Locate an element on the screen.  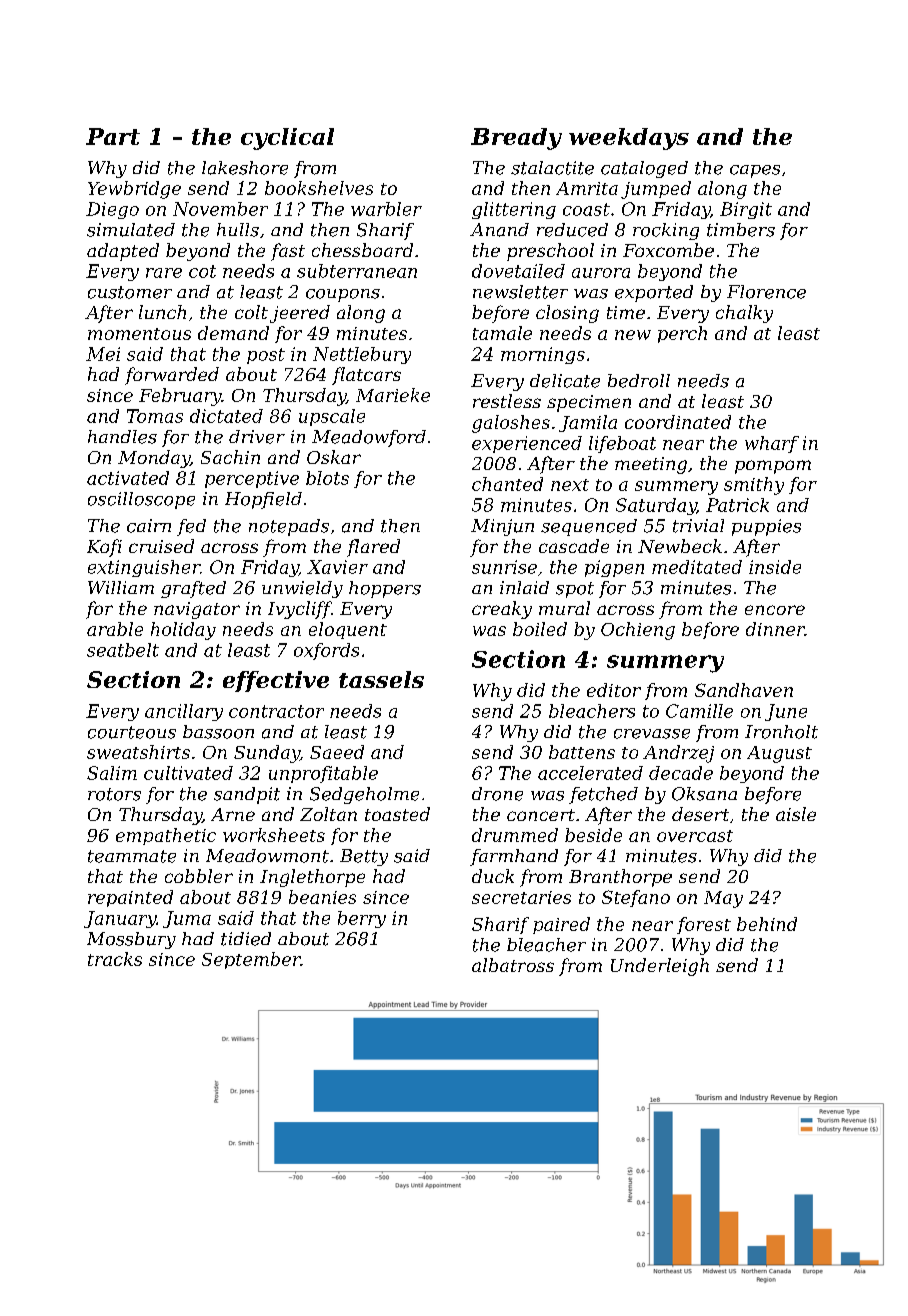
capes is located at coordinates (755, 171).
